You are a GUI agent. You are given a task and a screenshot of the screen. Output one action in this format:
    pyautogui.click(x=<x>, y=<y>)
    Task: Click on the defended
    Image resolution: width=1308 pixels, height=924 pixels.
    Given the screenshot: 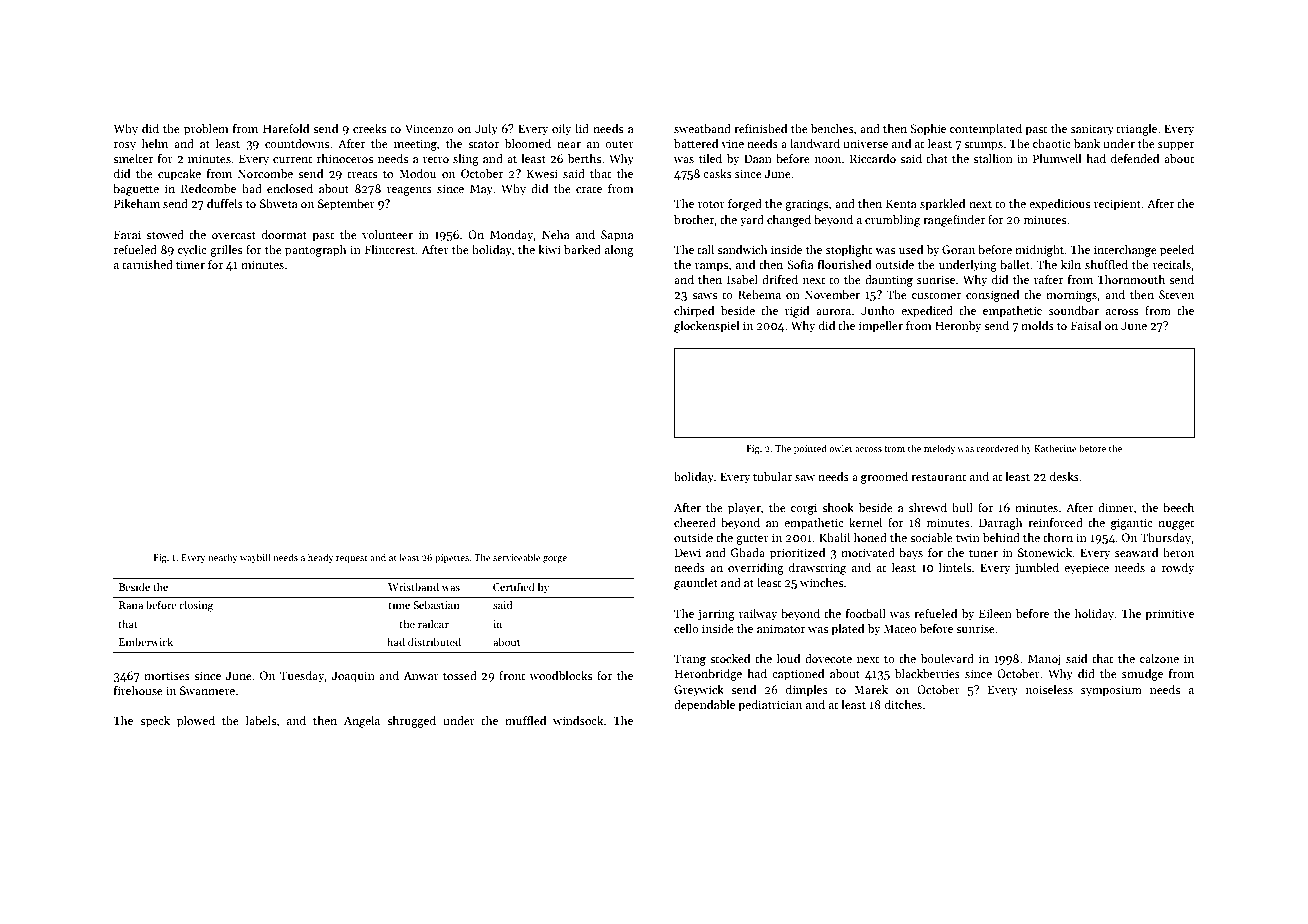 What is the action you would take?
    pyautogui.click(x=1135, y=158)
